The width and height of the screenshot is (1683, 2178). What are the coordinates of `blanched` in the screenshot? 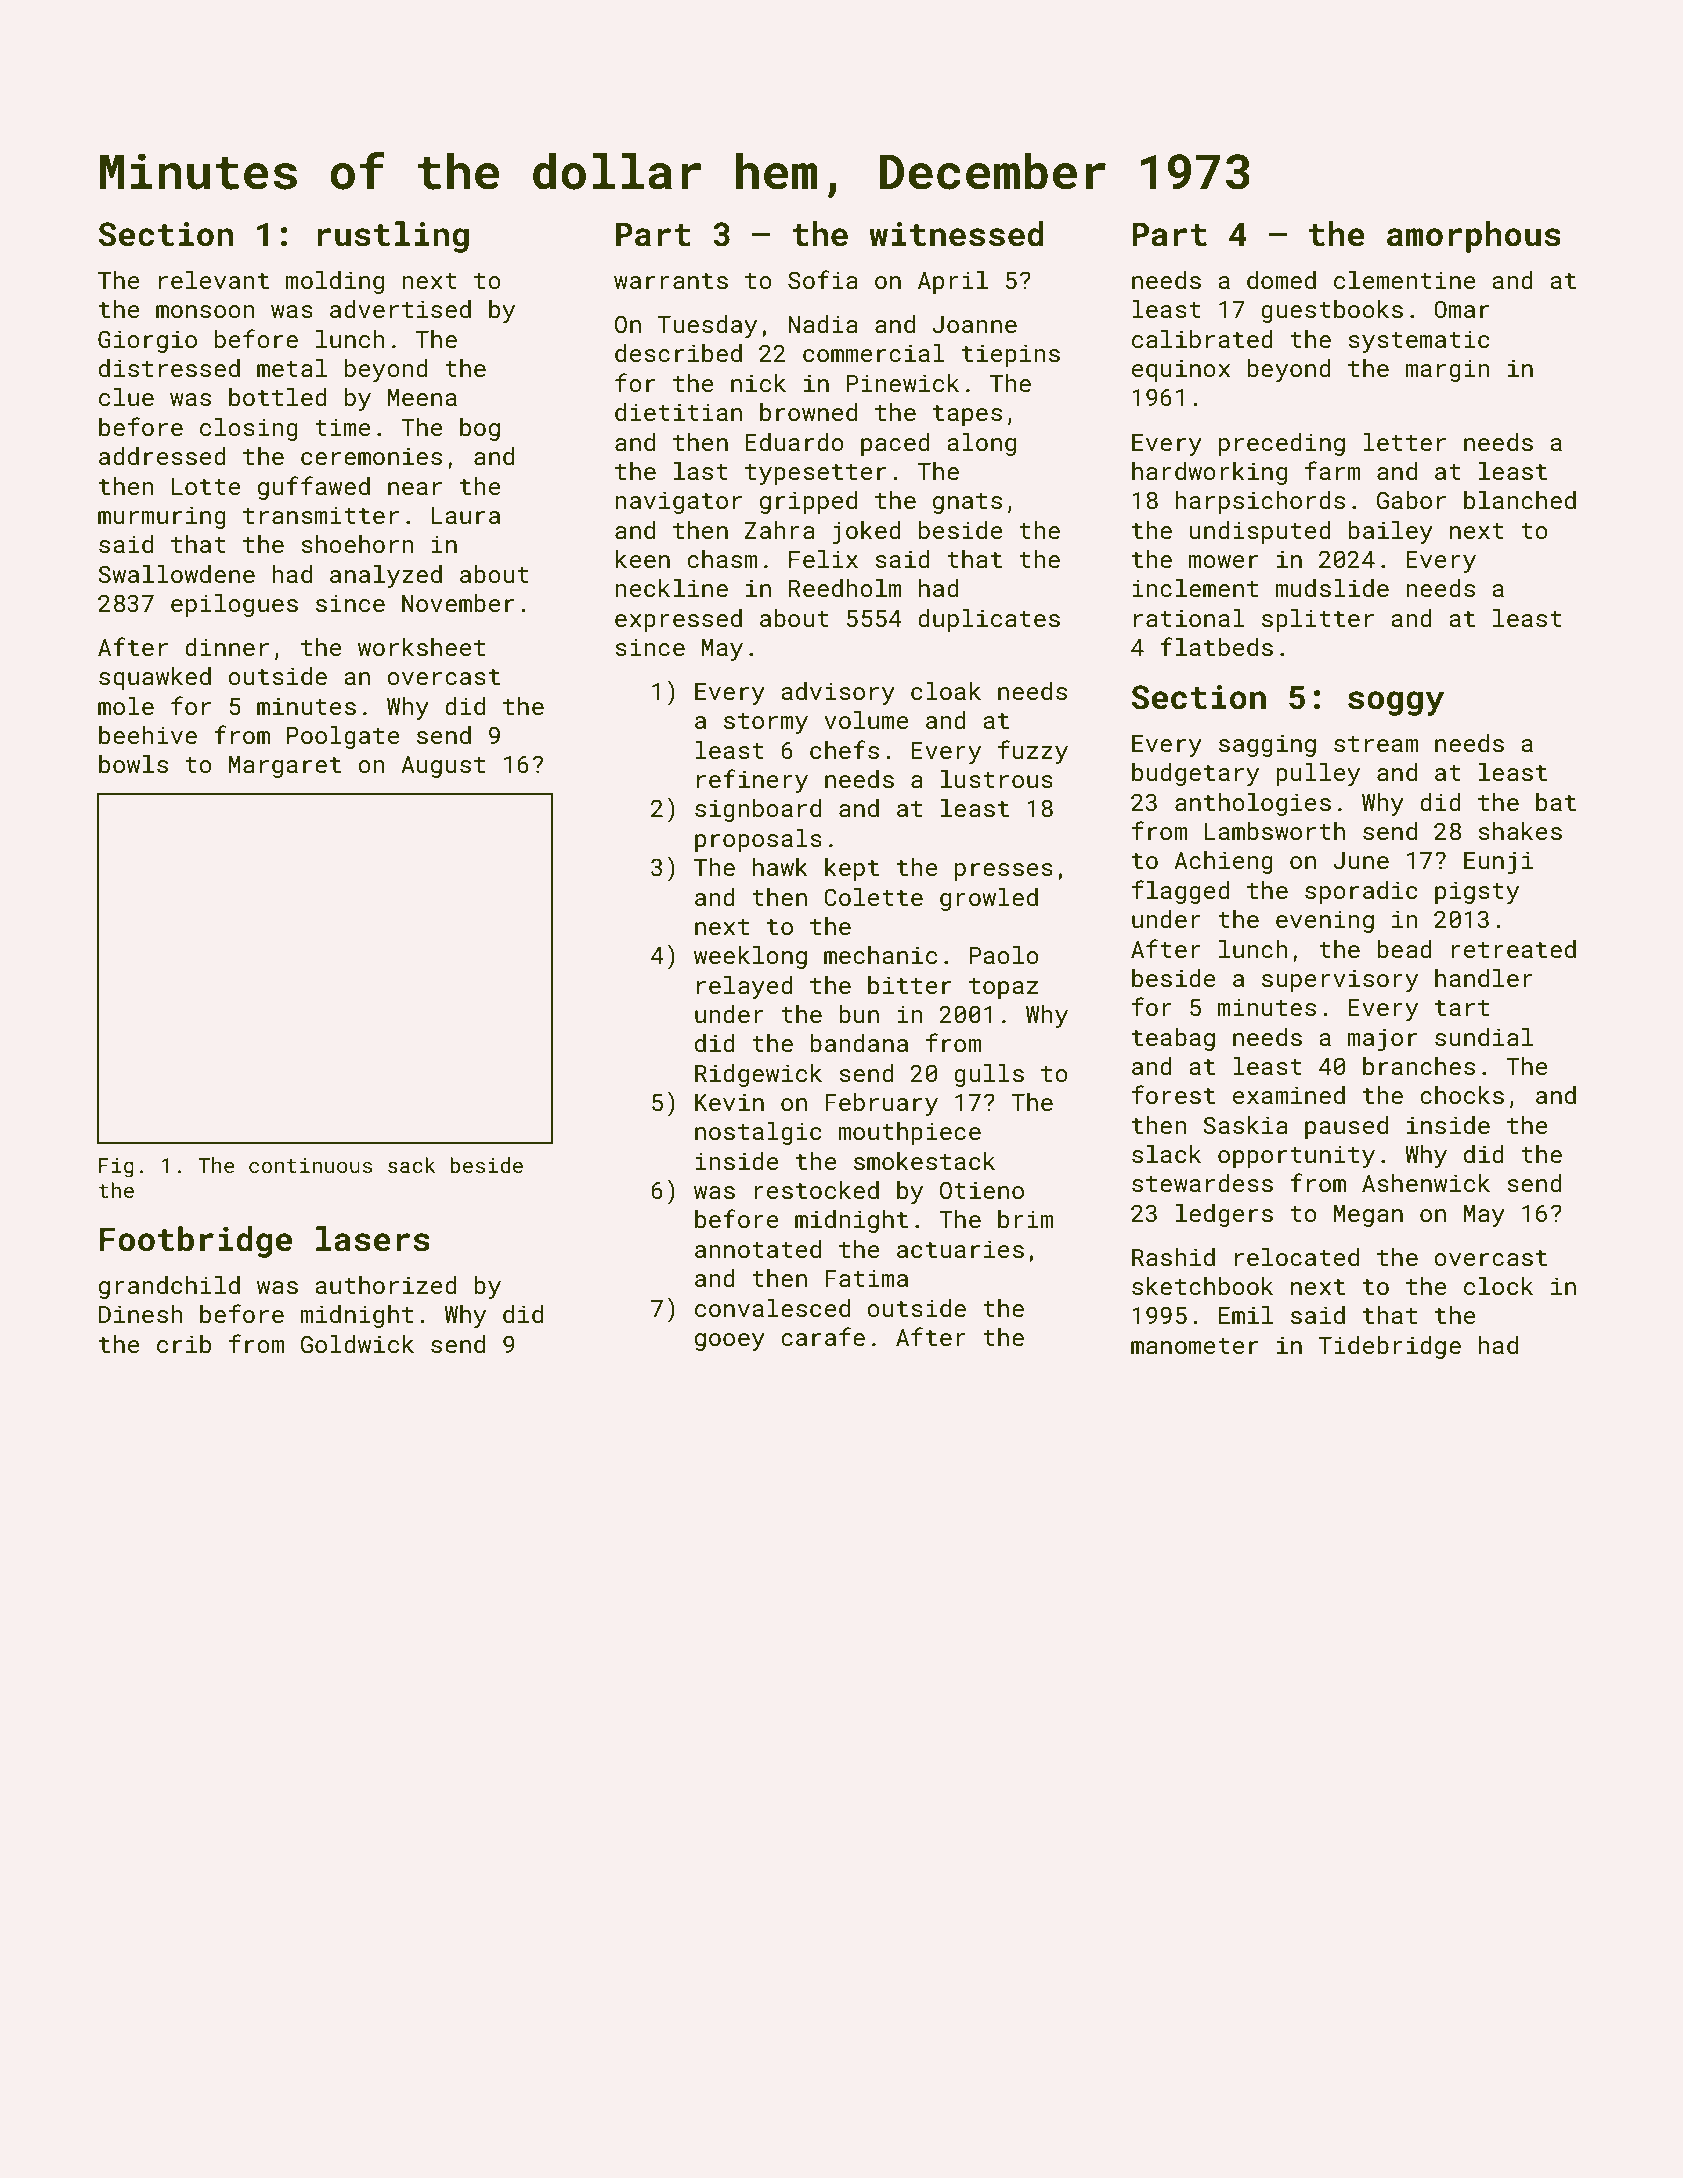 It's located at (1520, 500).
